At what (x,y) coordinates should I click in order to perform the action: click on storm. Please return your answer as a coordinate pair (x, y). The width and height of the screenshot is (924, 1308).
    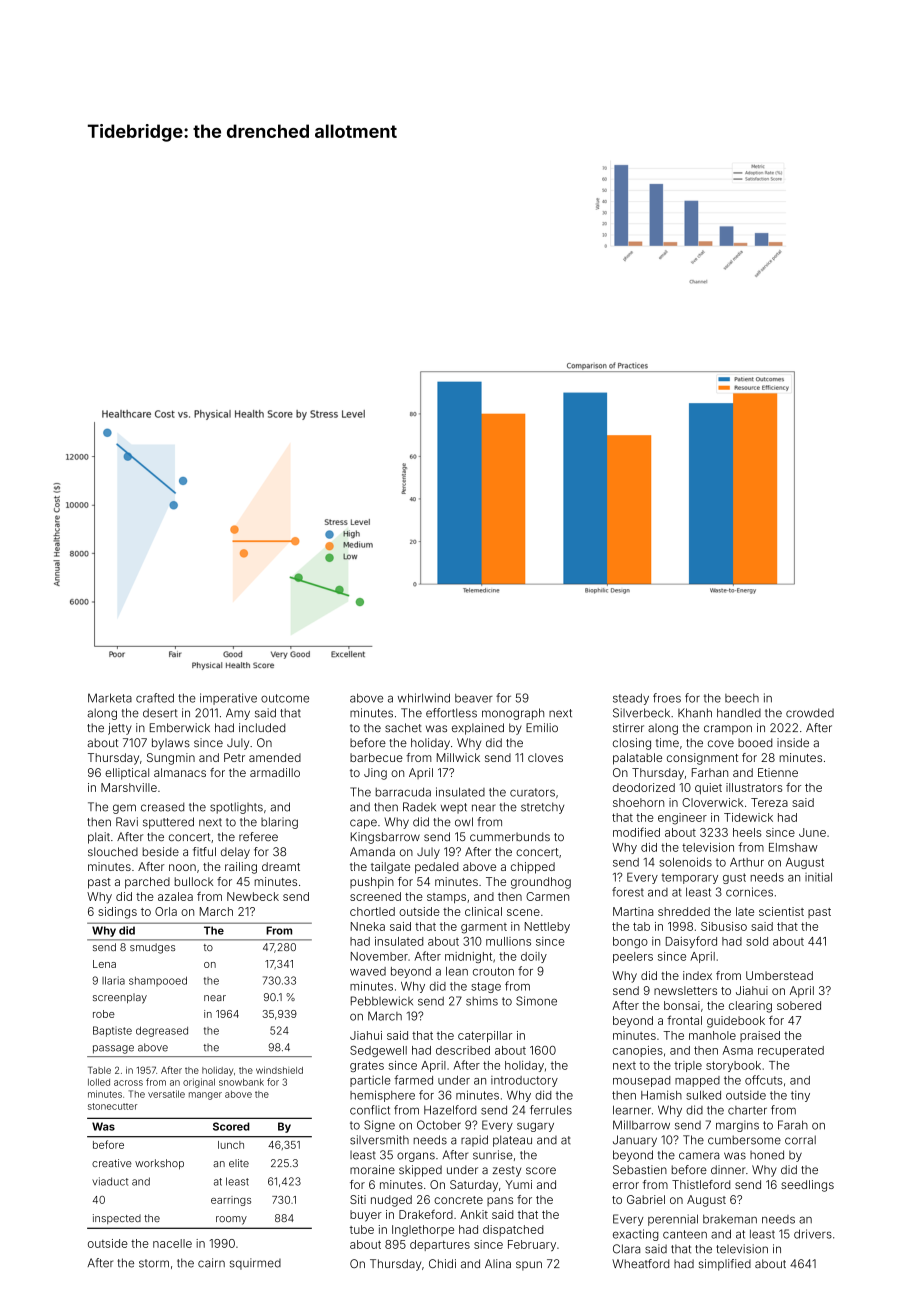
    Looking at the image, I should click on (154, 1263).
